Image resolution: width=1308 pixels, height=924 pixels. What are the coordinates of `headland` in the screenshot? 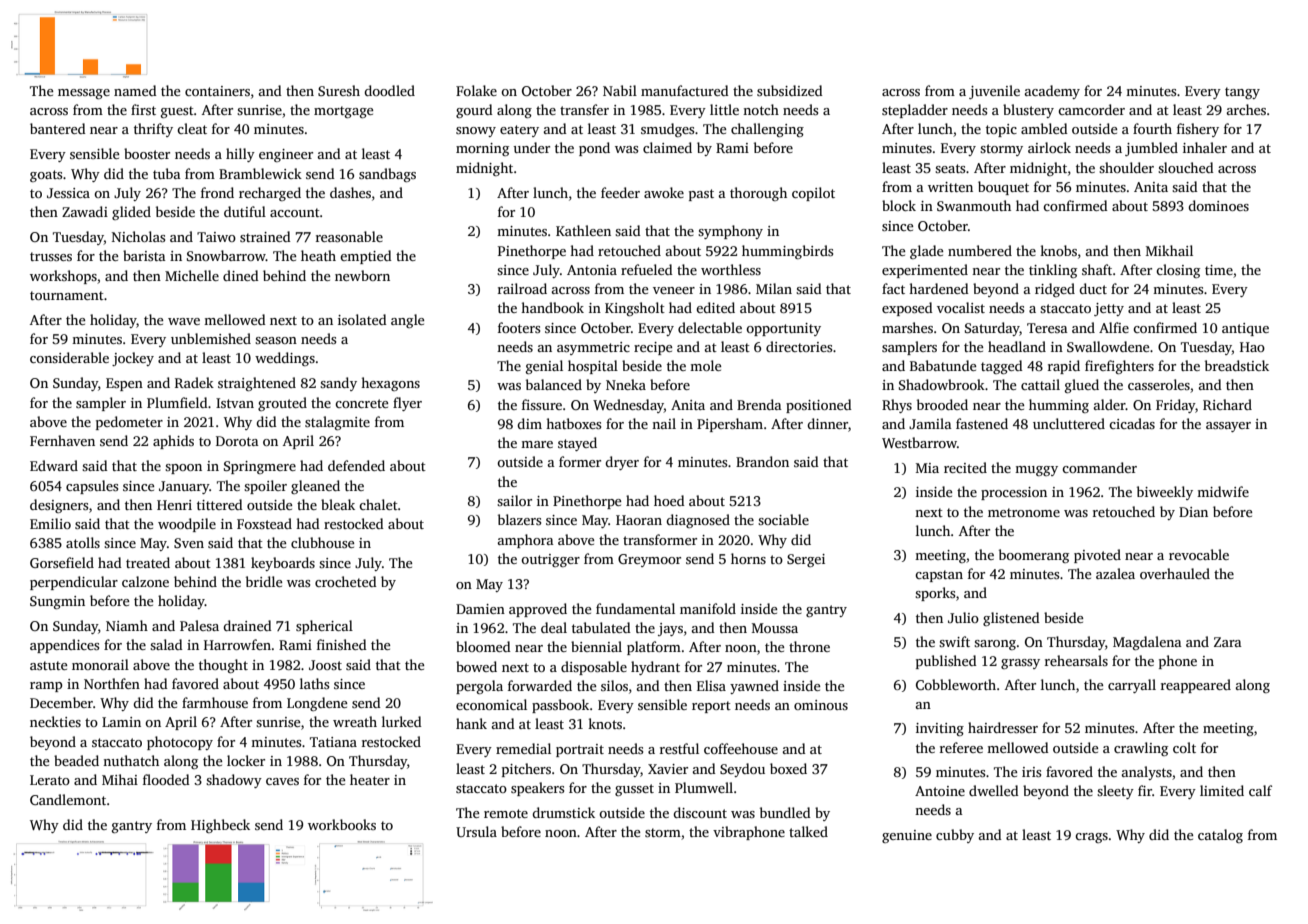 It's located at (1017, 346).
